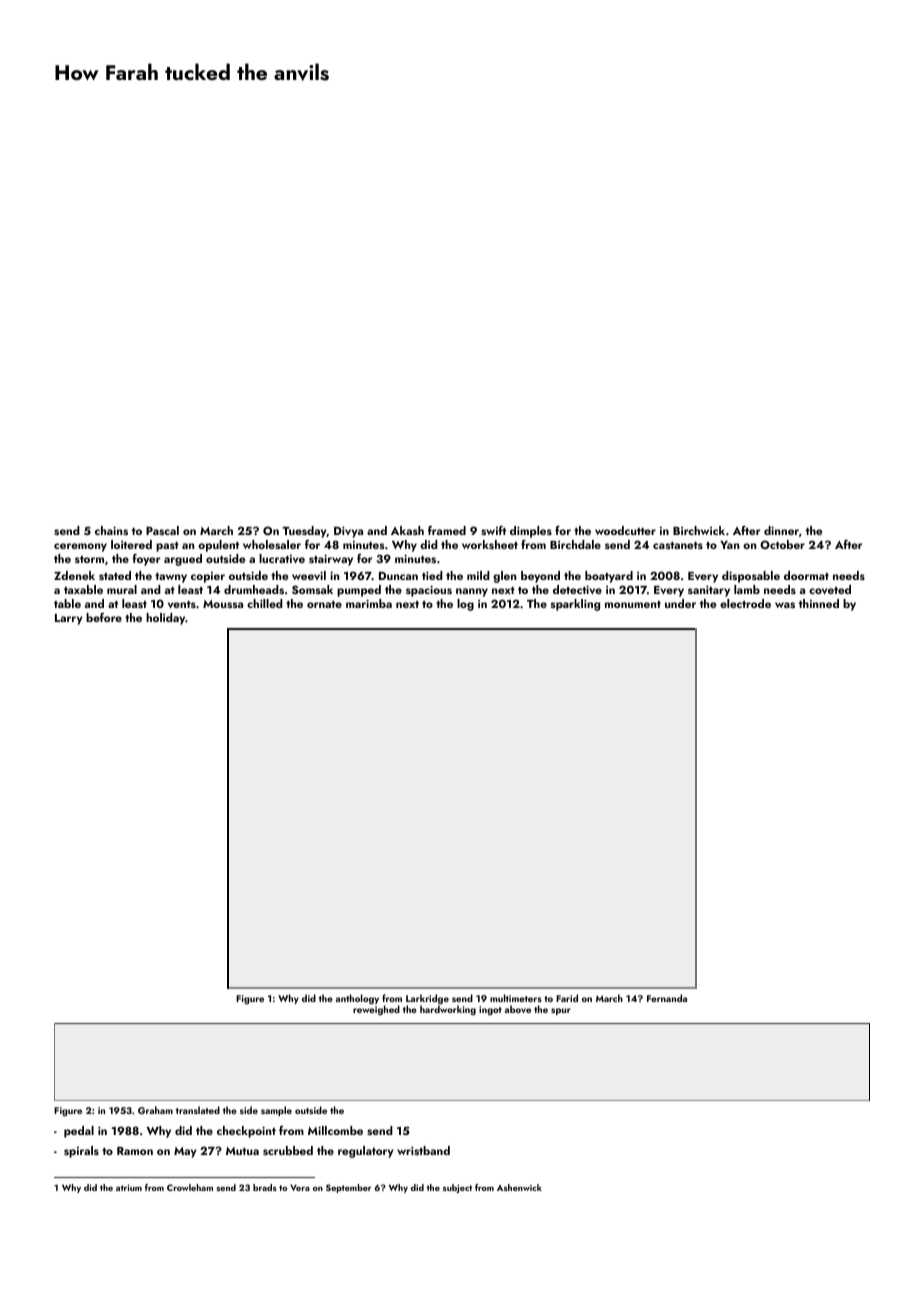 This page has width=924, height=1308. I want to click on swift, so click(493, 530).
